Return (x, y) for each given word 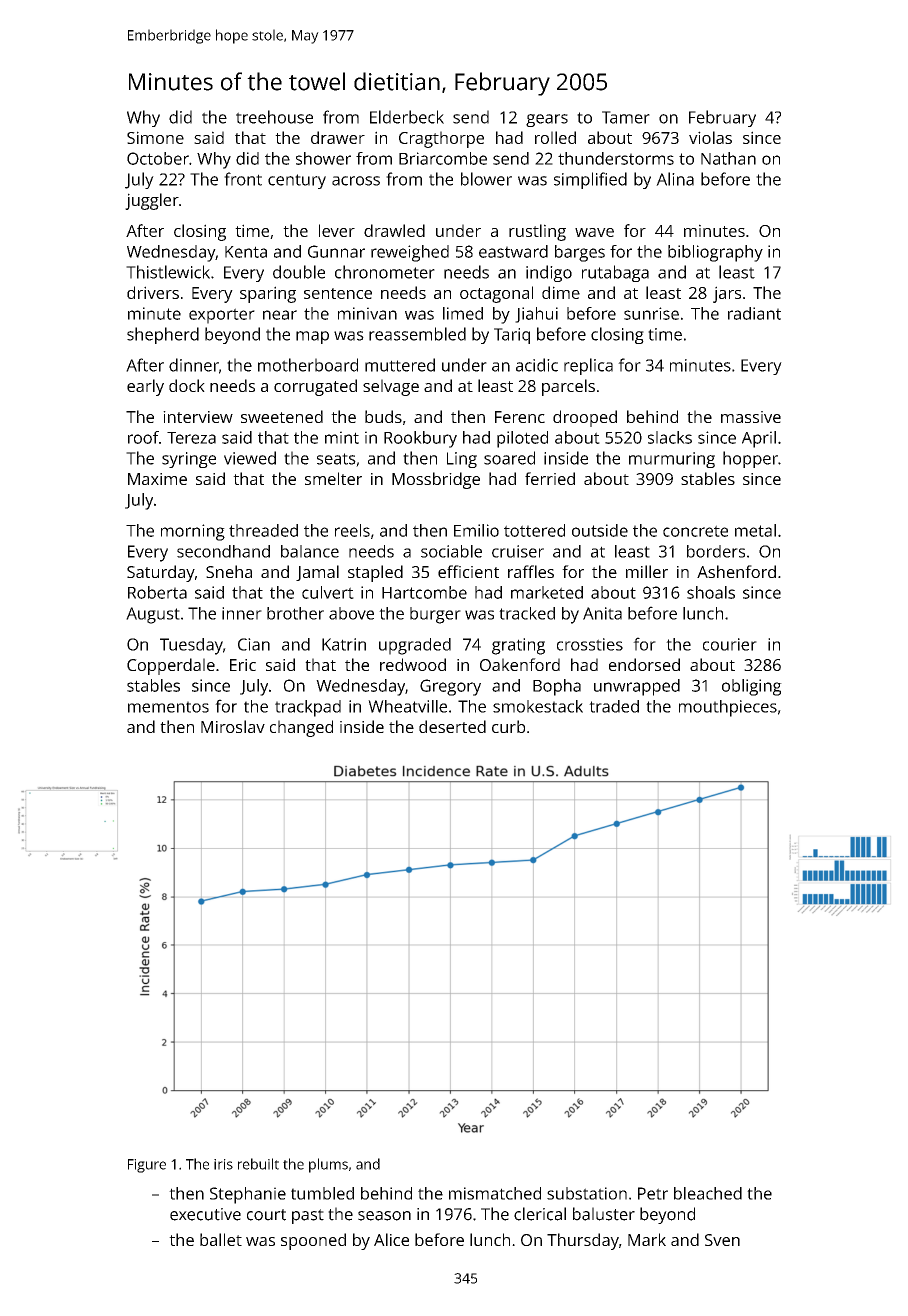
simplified (590, 180)
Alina (675, 179)
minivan (367, 313)
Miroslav (233, 726)
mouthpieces (728, 708)
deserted (452, 726)
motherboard (308, 365)
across (356, 181)
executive (205, 1214)
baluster (604, 1214)
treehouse (274, 117)
